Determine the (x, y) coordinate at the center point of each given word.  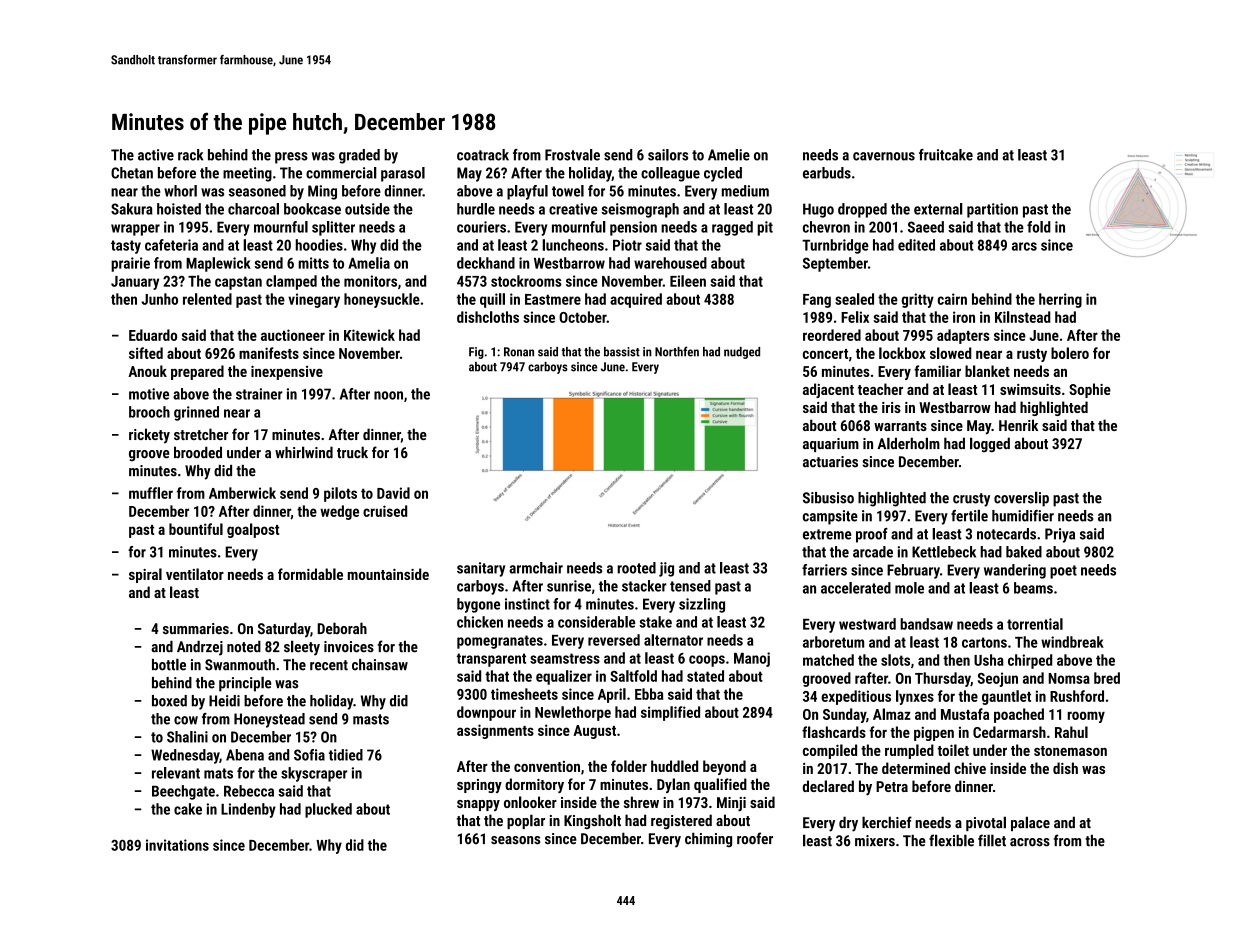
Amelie (729, 155)
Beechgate (183, 792)
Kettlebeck (944, 552)
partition (992, 210)
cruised (385, 511)
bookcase (312, 209)
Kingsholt (592, 821)
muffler (151, 493)
